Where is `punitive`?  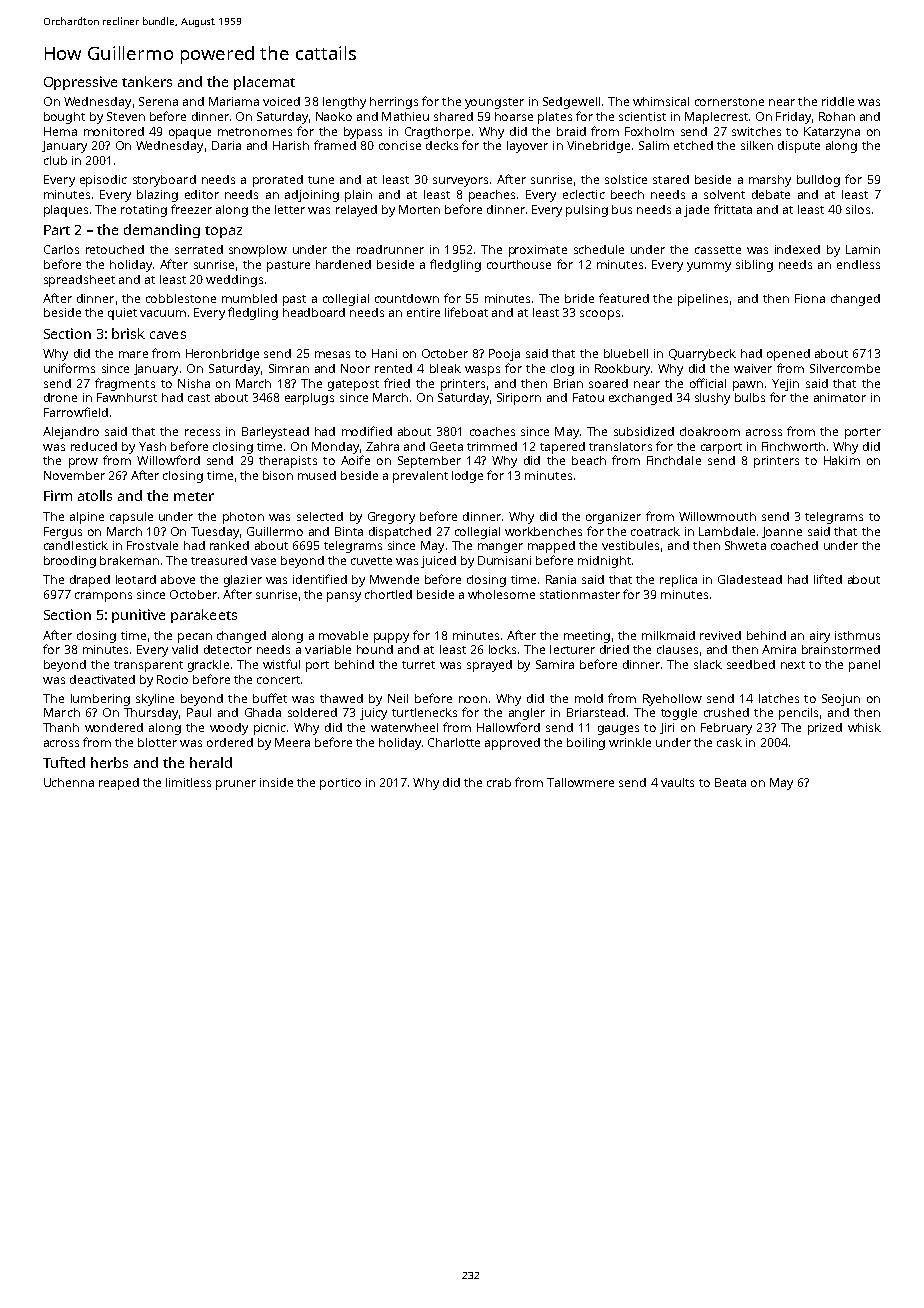 punitive is located at coordinates (138, 616).
